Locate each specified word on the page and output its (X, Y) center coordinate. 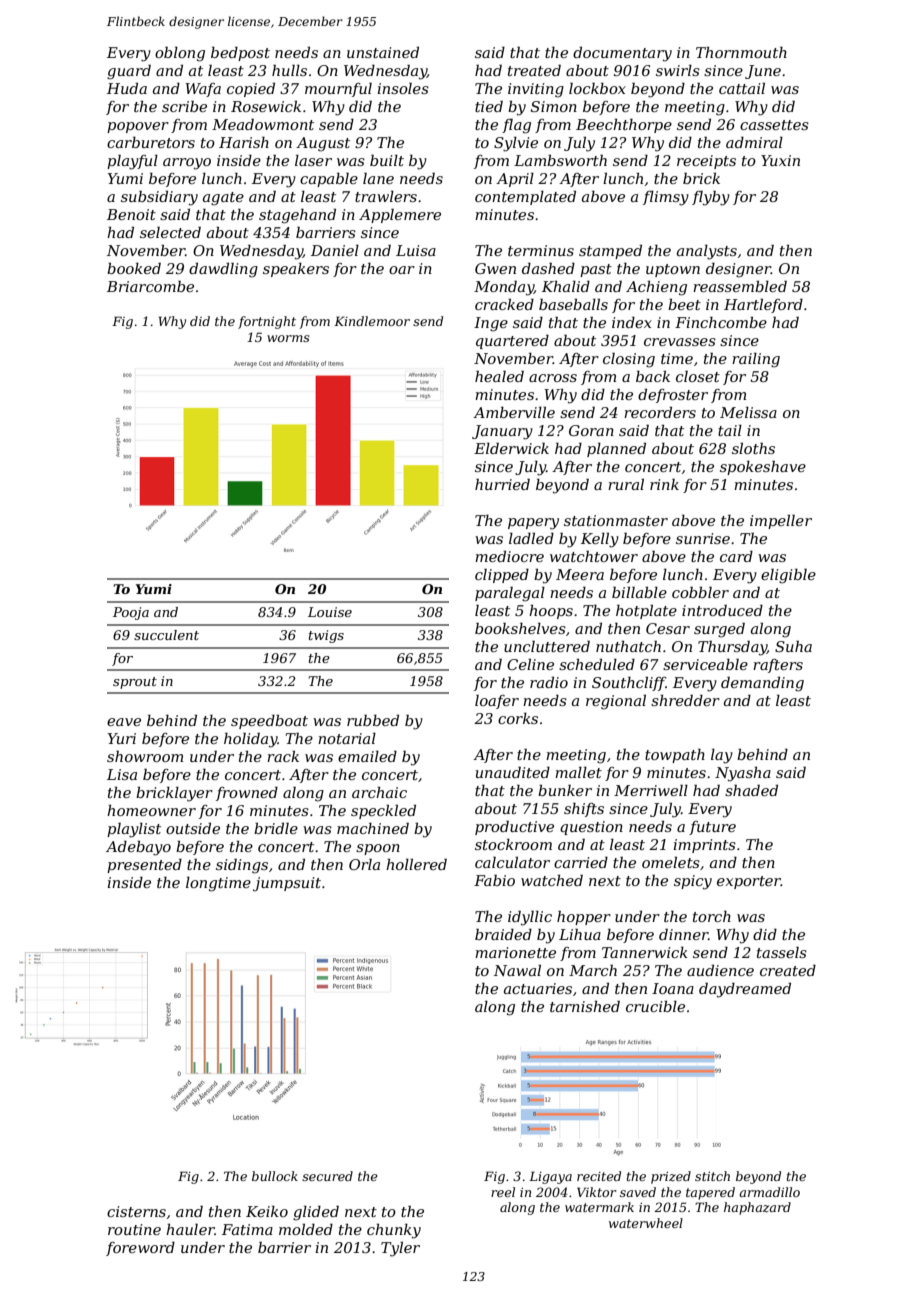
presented (144, 866)
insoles (403, 88)
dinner (683, 934)
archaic (379, 792)
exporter (749, 882)
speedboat (269, 722)
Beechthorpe (624, 126)
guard (129, 72)
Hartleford (763, 306)
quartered (512, 342)
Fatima (247, 1229)
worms (288, 338)
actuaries (538, 988)
